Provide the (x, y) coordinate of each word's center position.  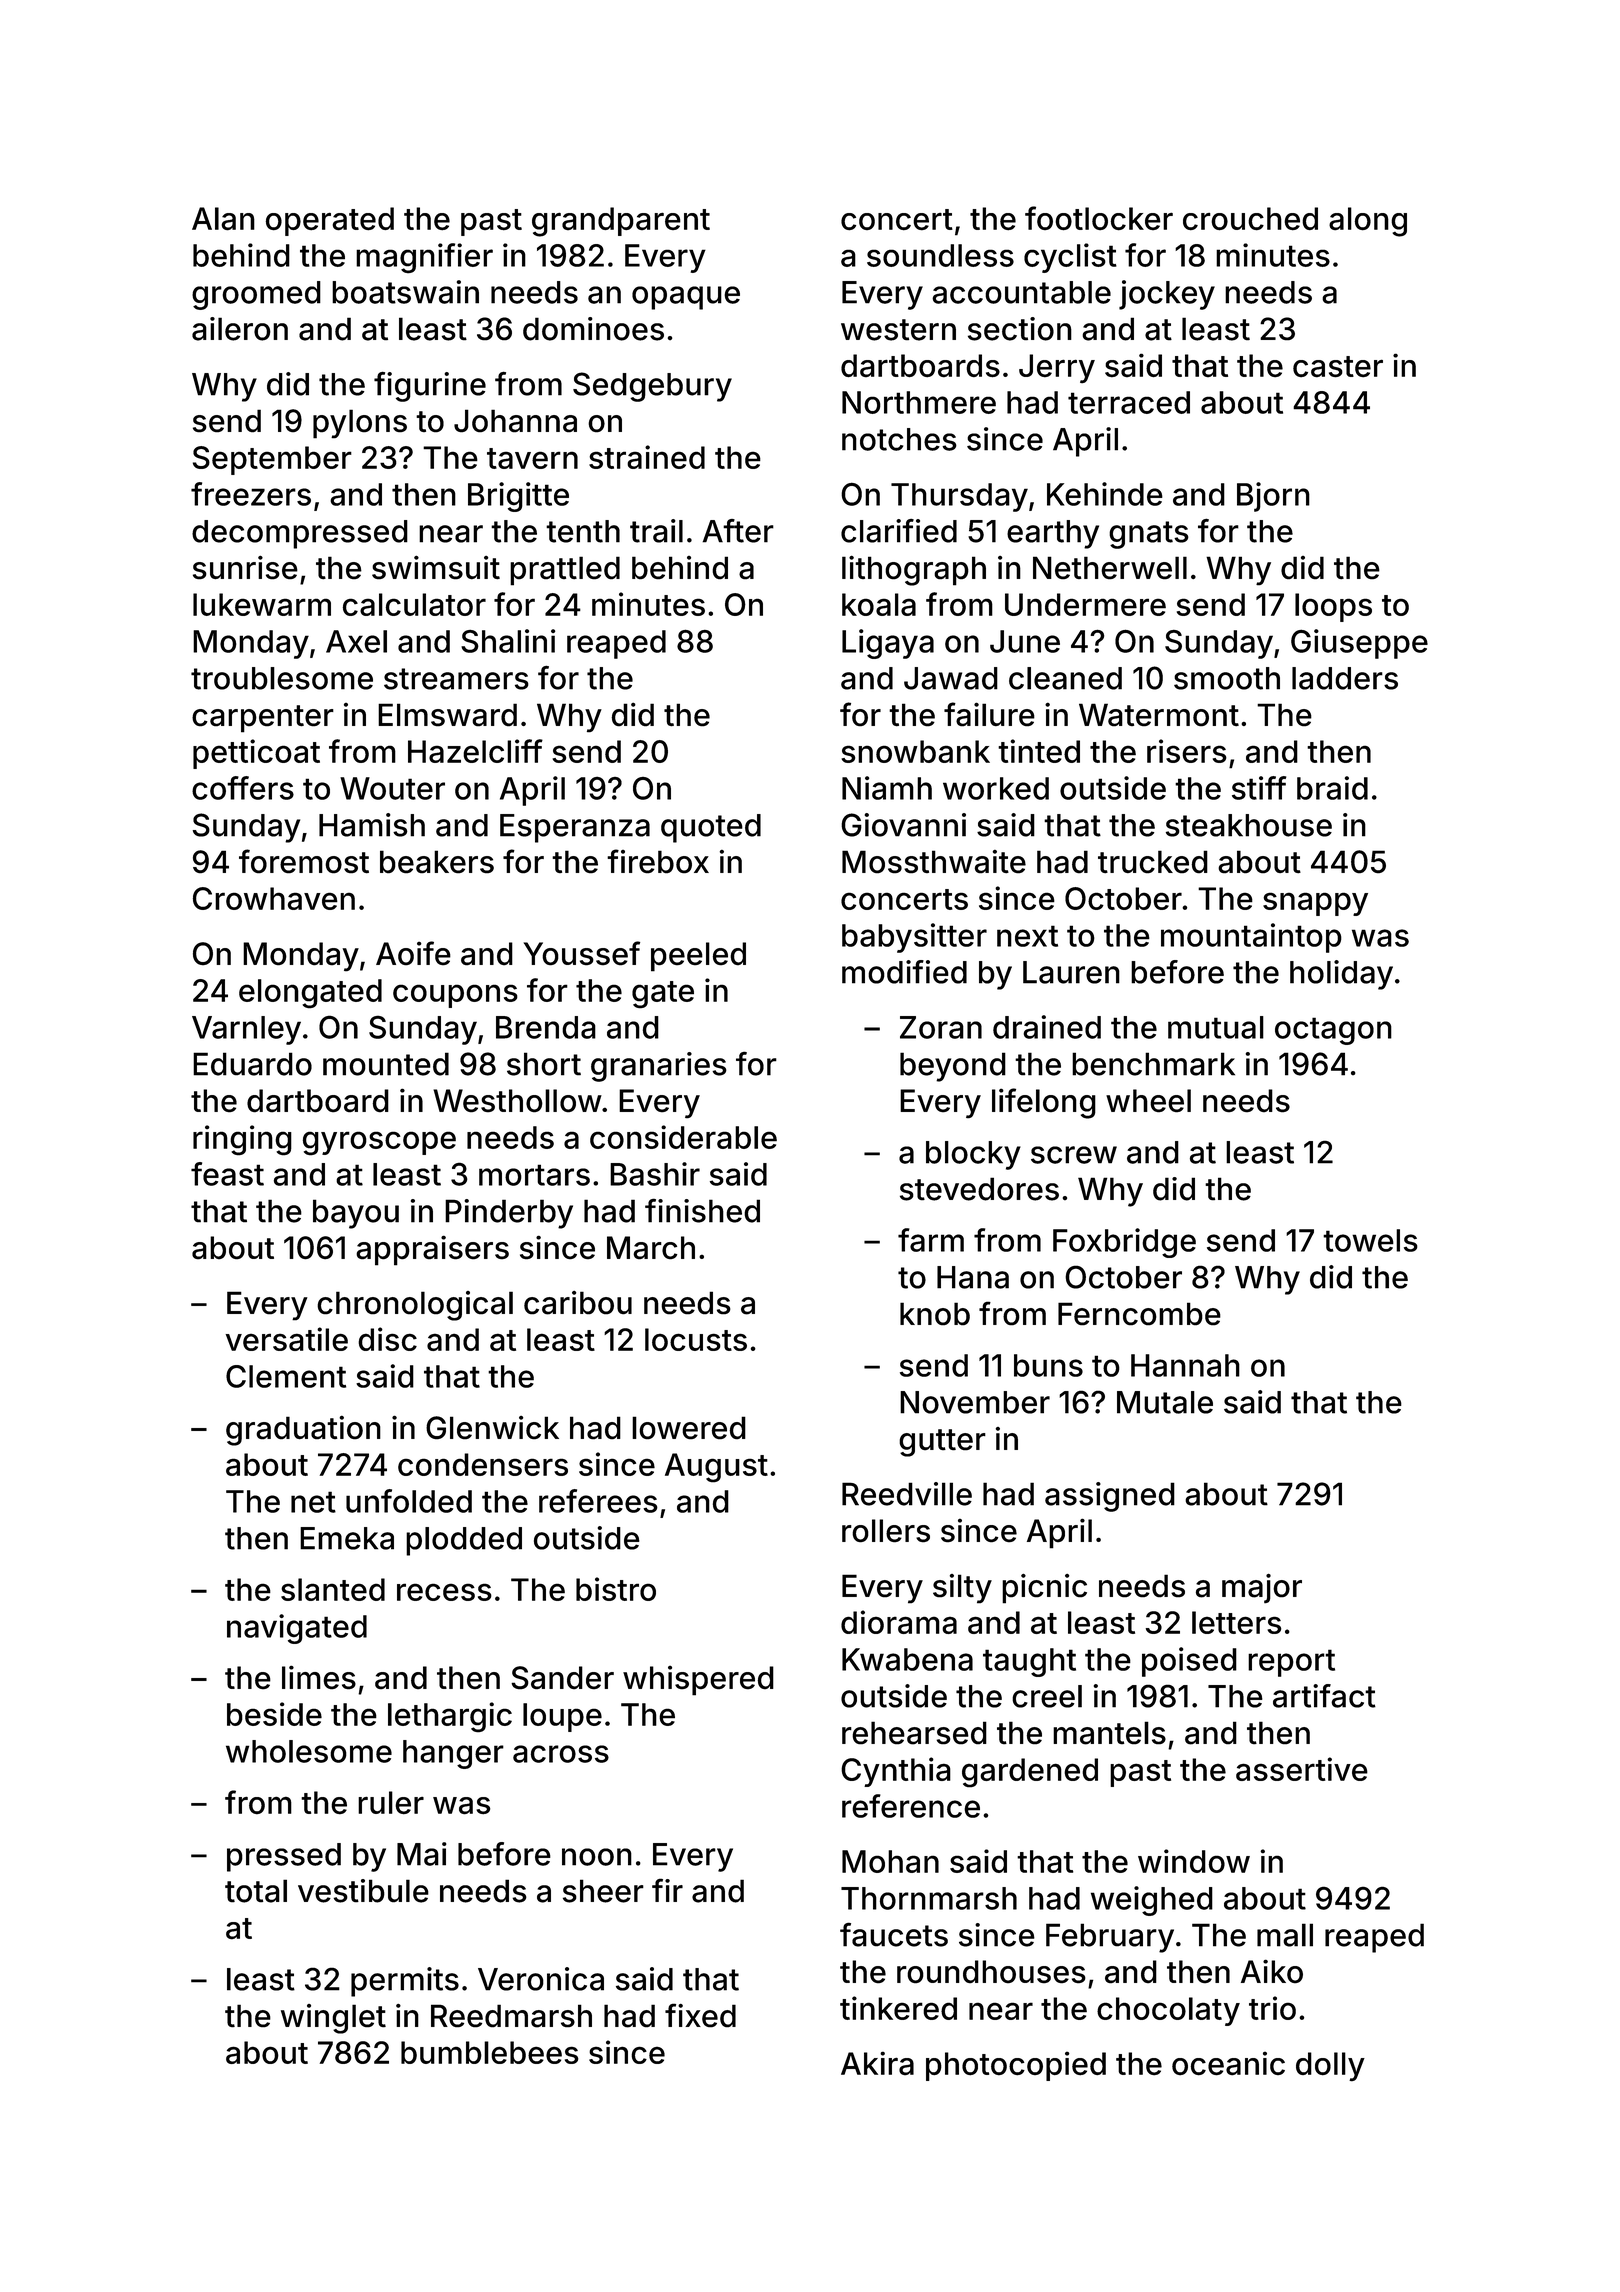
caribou (578, 1303)
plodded (464, 1541)
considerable (683, 1137)
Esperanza (575, 828)
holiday (1341, 975)
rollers (886, 1531)
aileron (240, 329)
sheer (603, 1891)
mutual (1216, 1027)
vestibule (363, 1891)
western (898, 330)
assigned (1110, 1497)
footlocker (1099, 218)
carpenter (263, 719)
